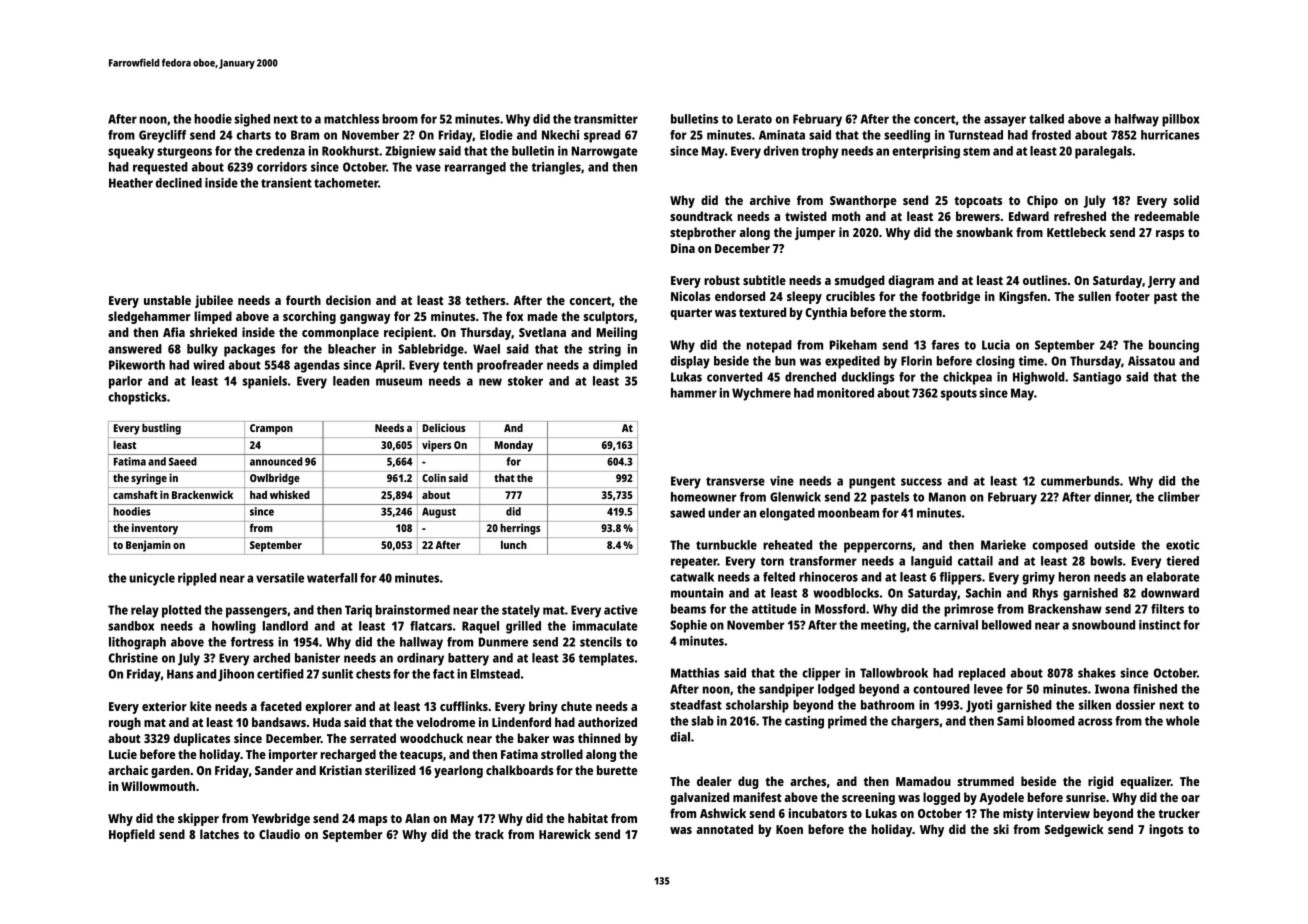 This screenshot has height=924, width=1308. Describe the element at coordinates (281, 819) in the screenshot. I see `Yewbridge` at that location.
